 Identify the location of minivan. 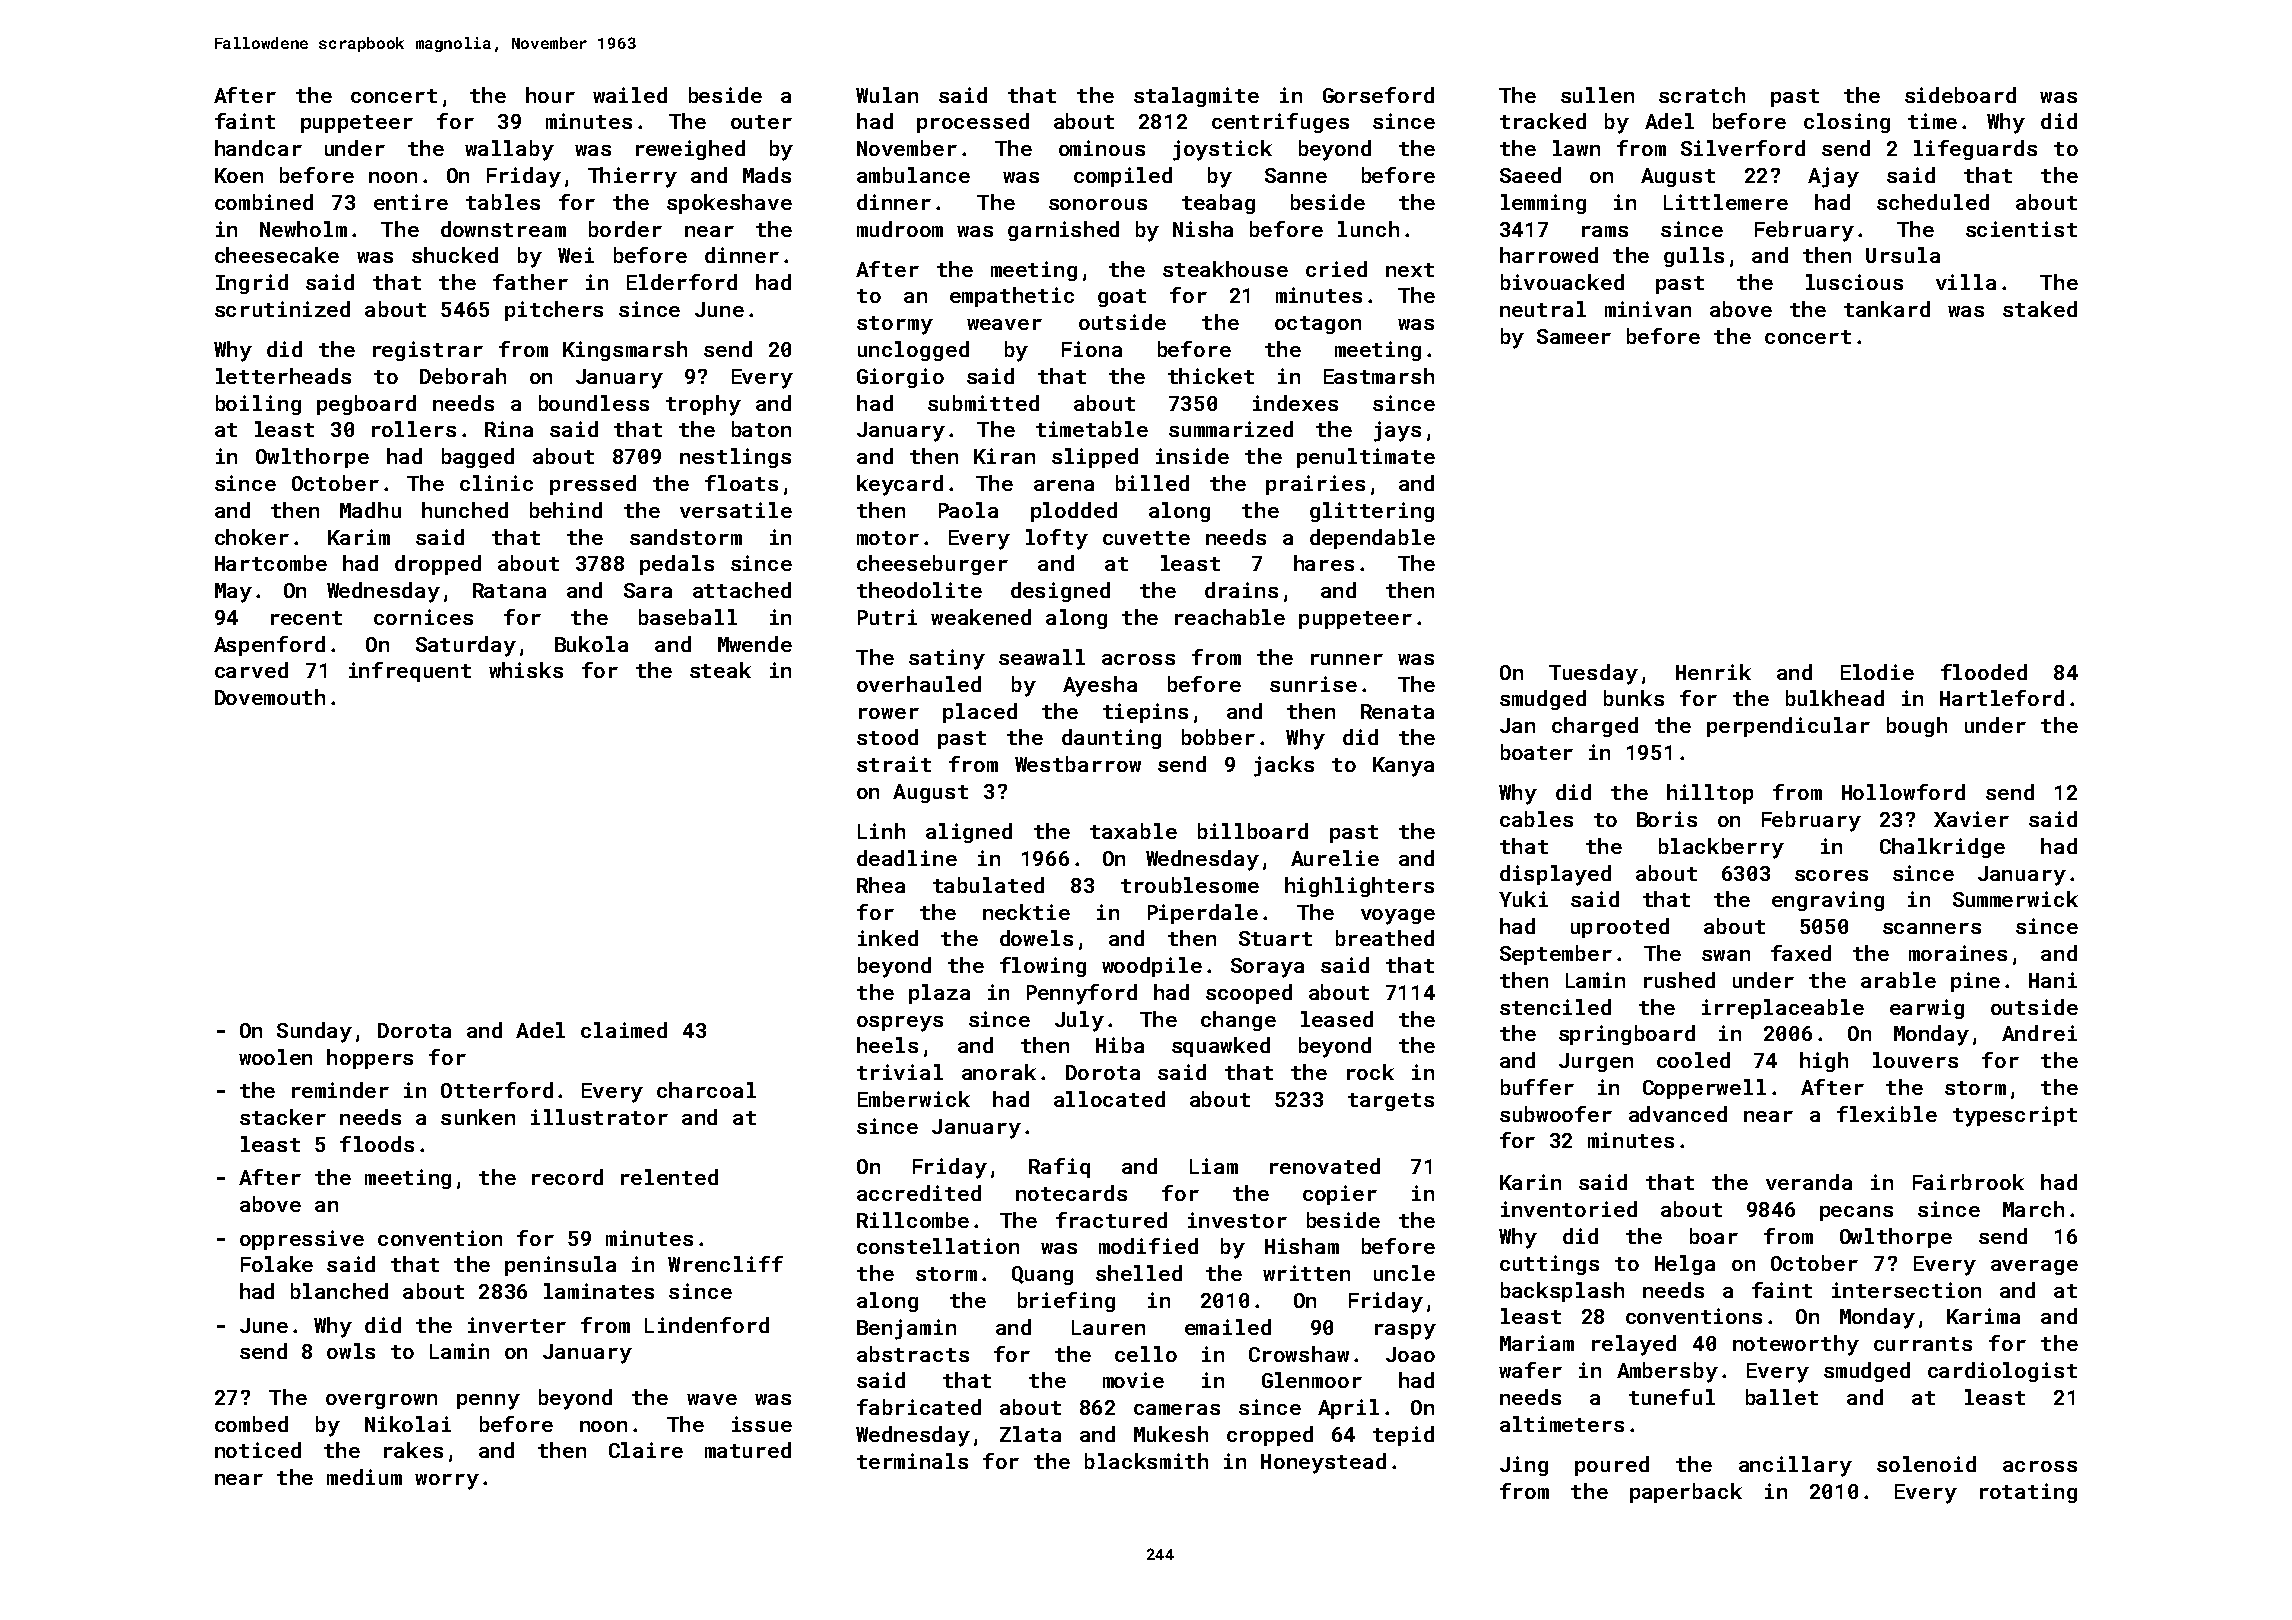
(1648, 309).
